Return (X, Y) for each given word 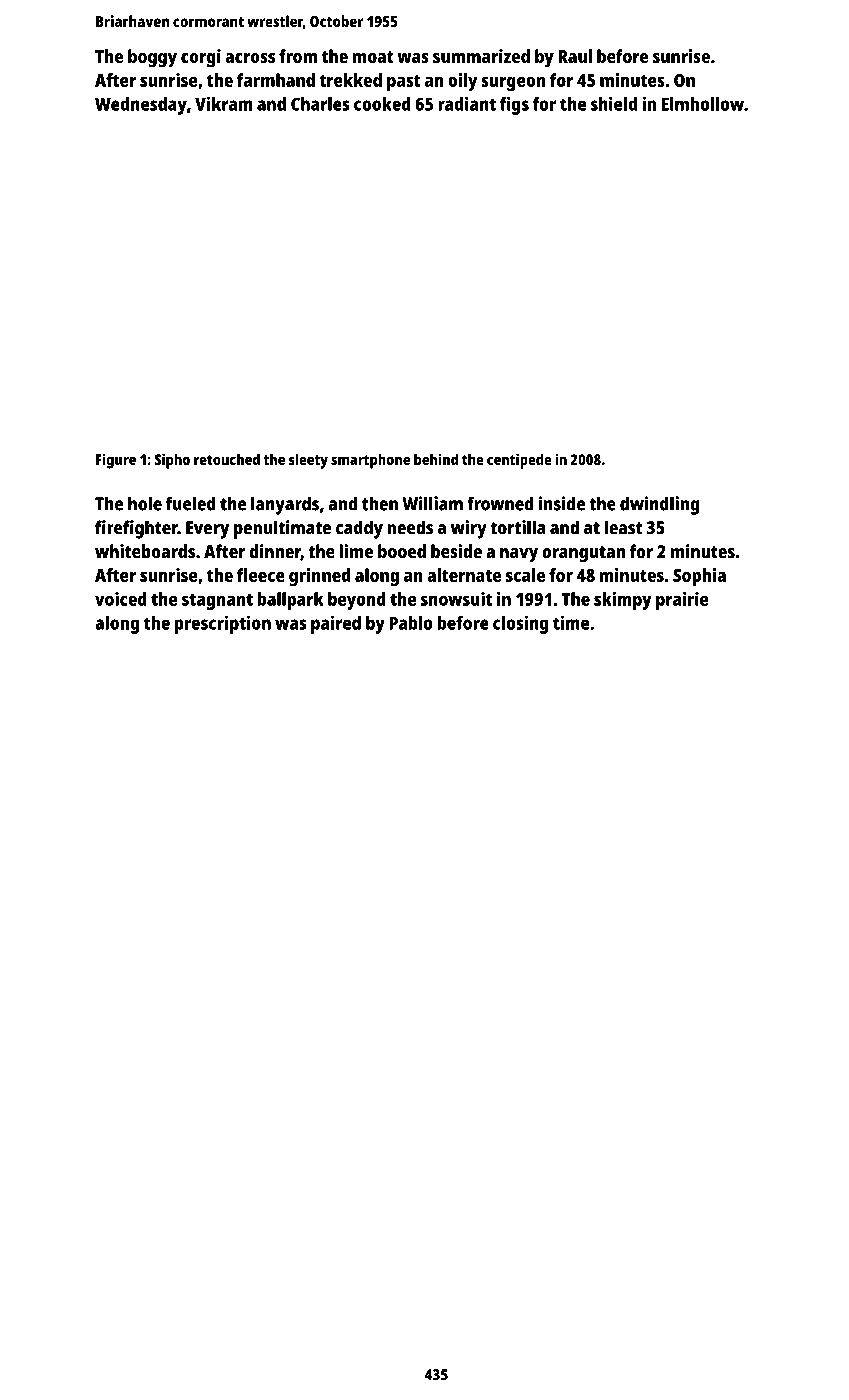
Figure (116, 461)
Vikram (224, 103)
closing (521, 624)
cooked (382, 104)
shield (614, 103)
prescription (223, 624)
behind (436, 459)
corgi (201, 58)
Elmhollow (703, 104)
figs (514, 105)
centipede (519, 461)
